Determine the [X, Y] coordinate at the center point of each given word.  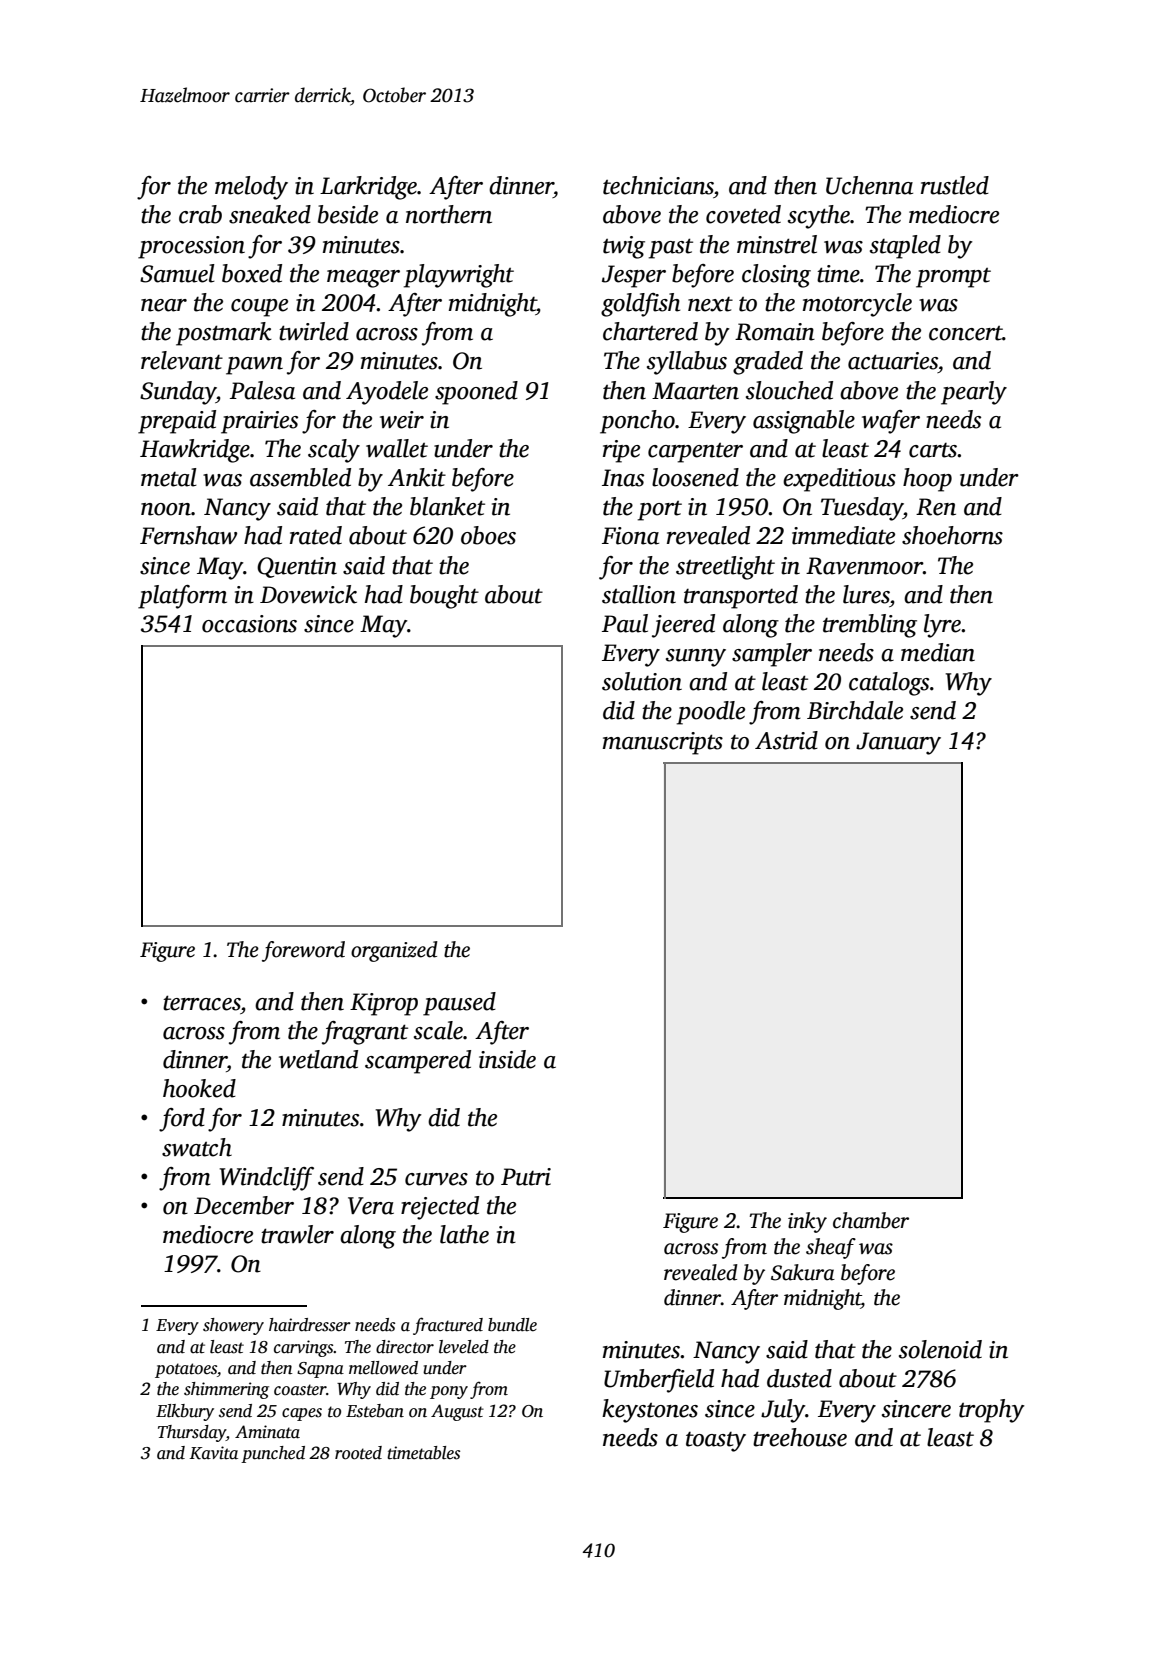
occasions [249, 624]
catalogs [889, 684]
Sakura [803, 1272]
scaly [334, 451]
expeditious [839, 480]
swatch [197, 1147]
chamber [871, 1220]
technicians [658, 185]
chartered [650, 331]
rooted [358, 1453]
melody [251, 188]
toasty [716, 1442]
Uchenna [869, 185]
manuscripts [663, 743]
